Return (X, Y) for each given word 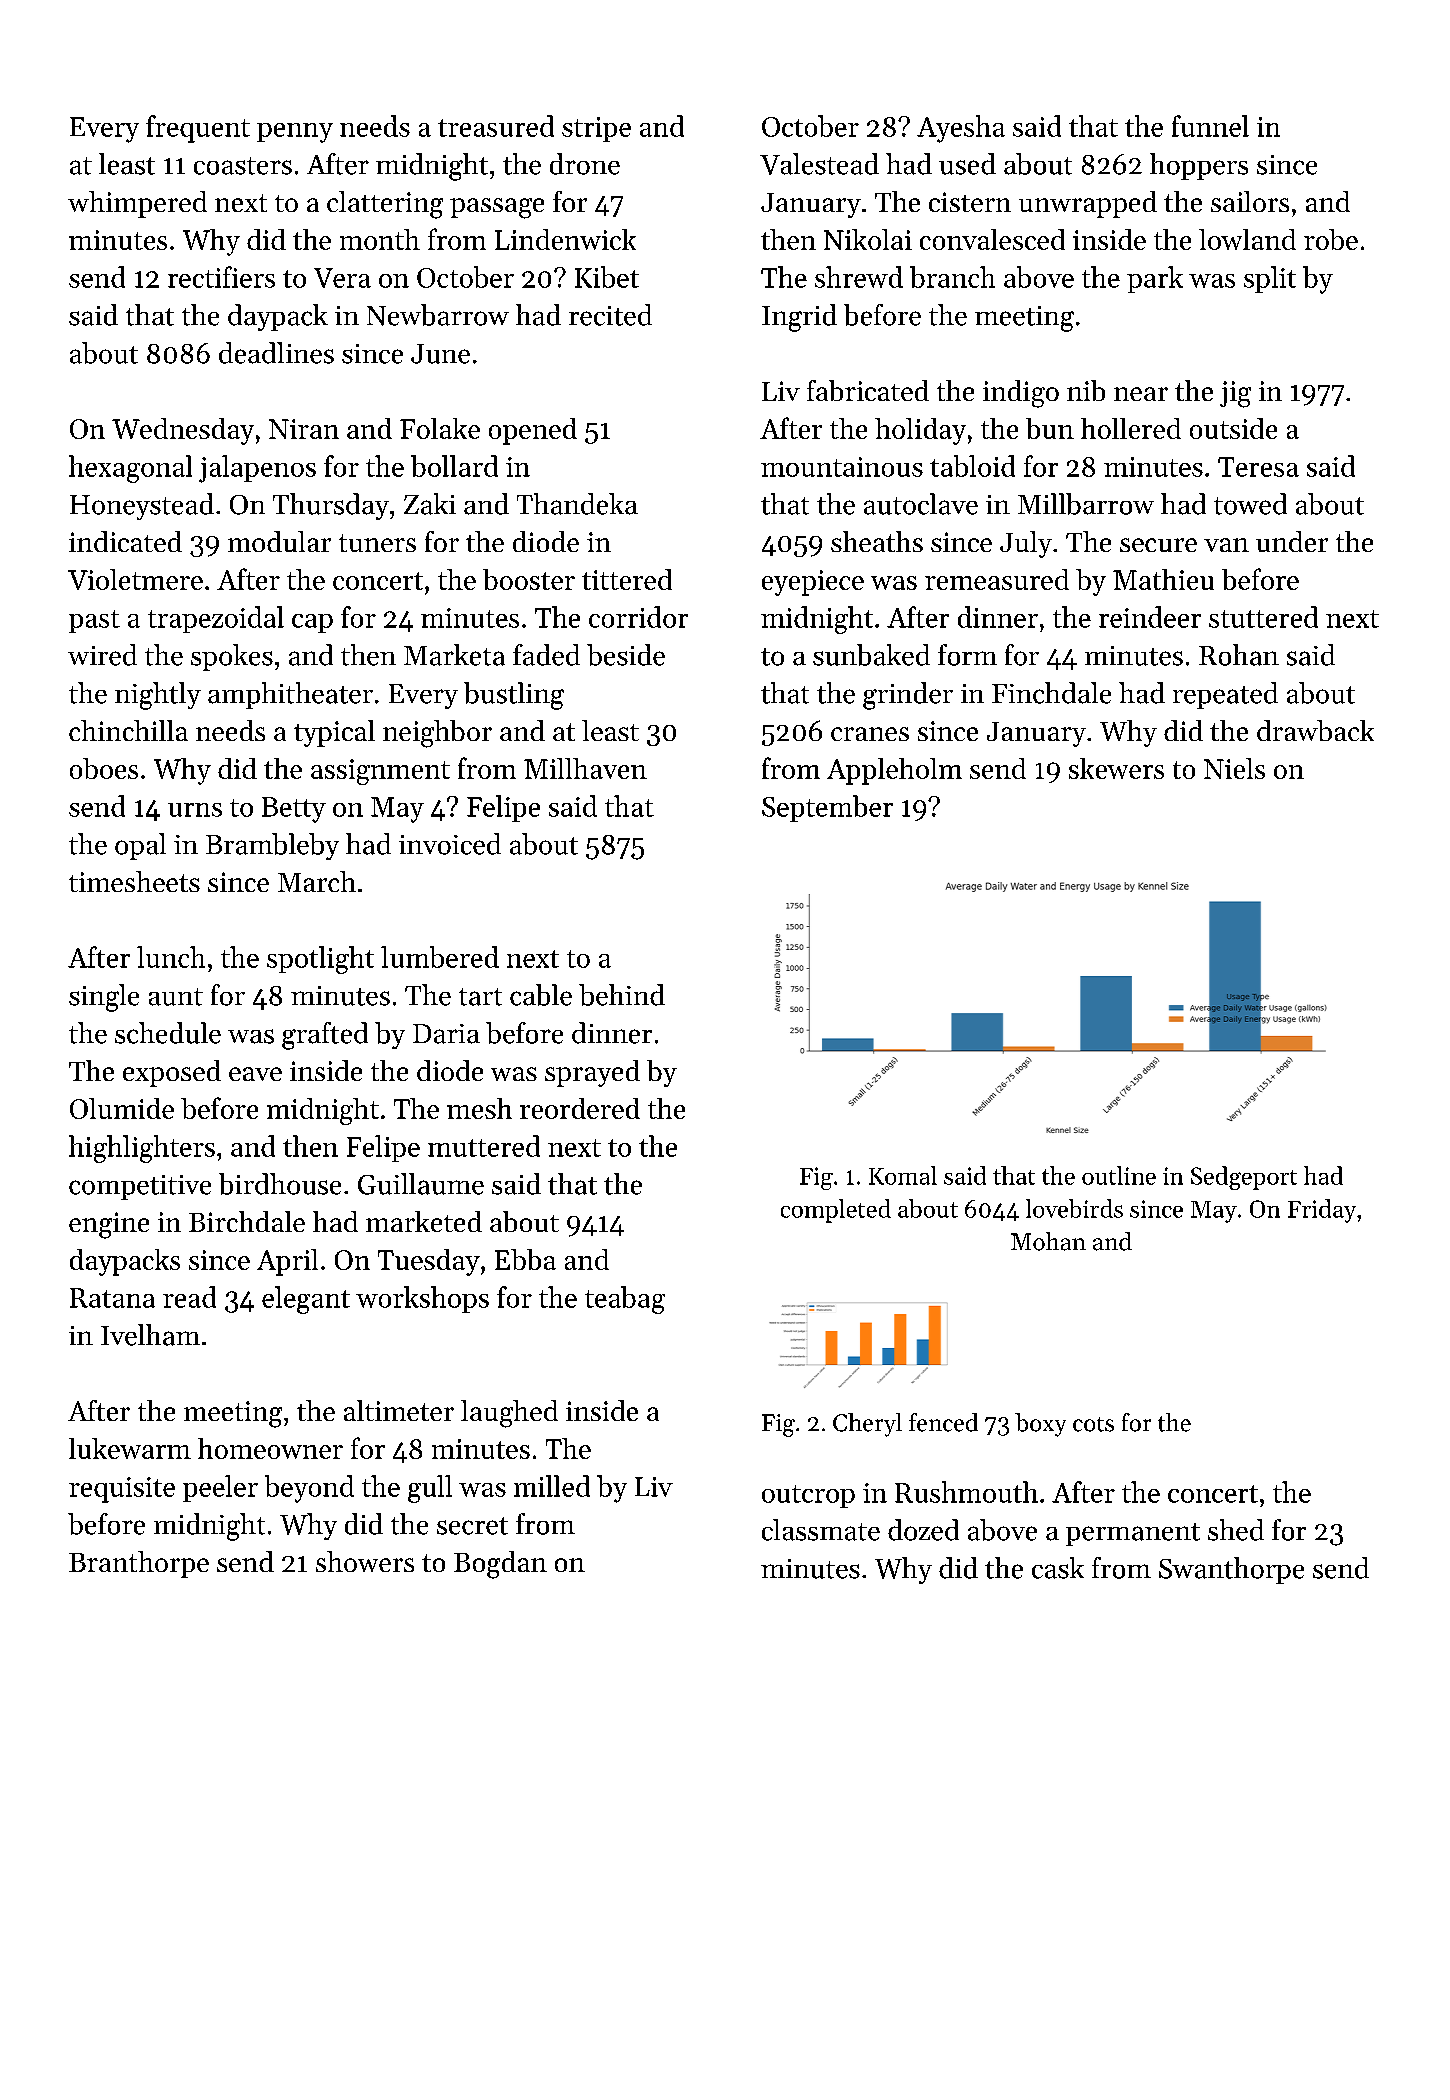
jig (1235, 394)
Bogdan (500, 1565)
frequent (198, 129)
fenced (943, 1422)
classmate (821, 1530)
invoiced (450, 844)
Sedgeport (1244, 1178)
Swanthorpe (1231, 1570)
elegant (306, 1300)
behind (622, 995)
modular (279, 541)
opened (533, 431)
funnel (1210, 126)
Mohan (1048, 1241)
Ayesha (961, 129)
